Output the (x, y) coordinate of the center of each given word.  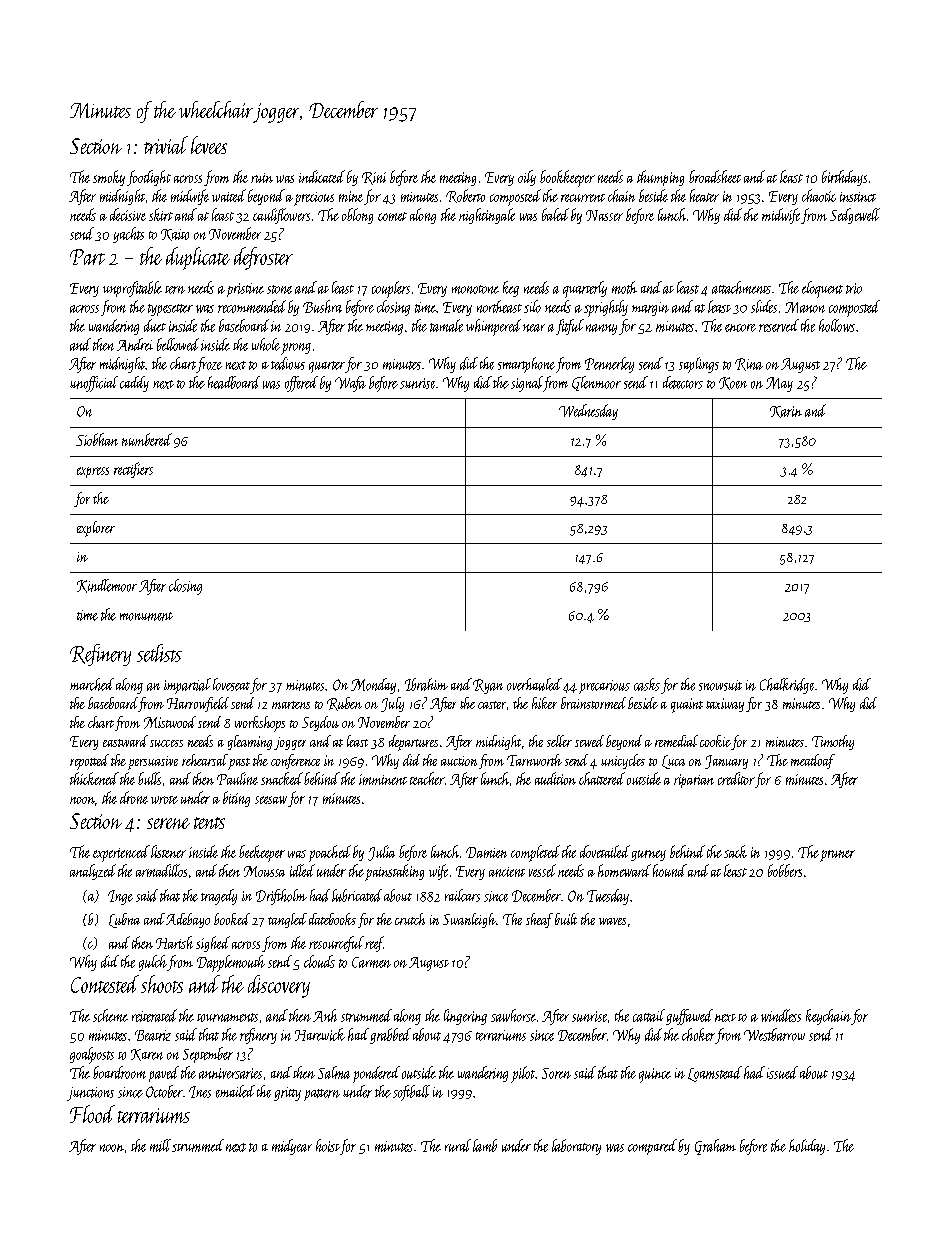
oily (527, 178)
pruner (837, 856)
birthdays (844, 178)
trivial (166, 145)
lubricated (357, 895)
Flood (92, 1114)
